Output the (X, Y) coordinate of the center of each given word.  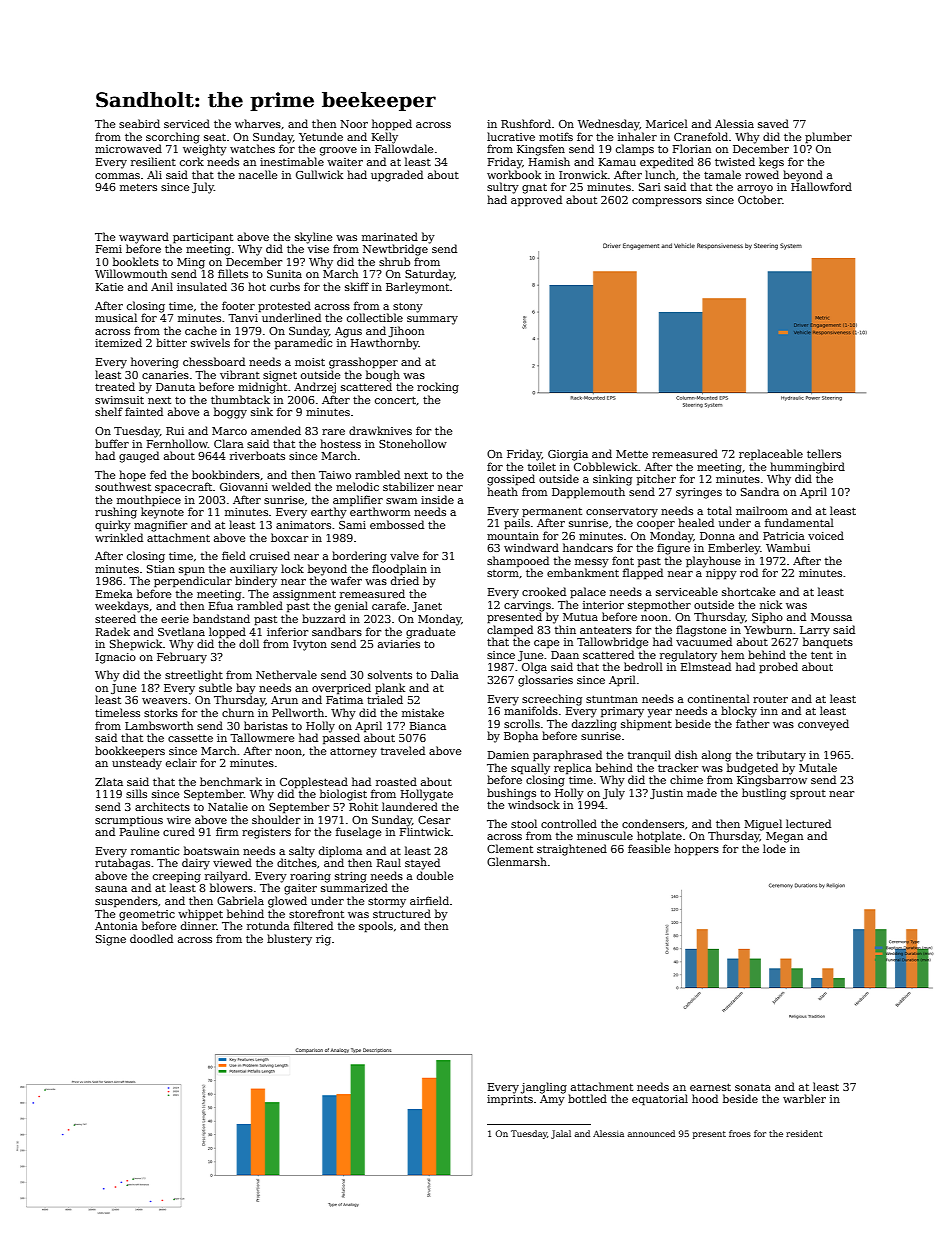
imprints (510, 1100)
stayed (422, 864)
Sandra (760, 491)
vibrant (240, 374)
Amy (552, 1100)
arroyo (755, 189)
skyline (314, 238)
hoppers (696, 850)
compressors (667, 202)
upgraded (397, 176)
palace (588, 593)
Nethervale (286, 674)
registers (266, 833)
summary (432, 320)
